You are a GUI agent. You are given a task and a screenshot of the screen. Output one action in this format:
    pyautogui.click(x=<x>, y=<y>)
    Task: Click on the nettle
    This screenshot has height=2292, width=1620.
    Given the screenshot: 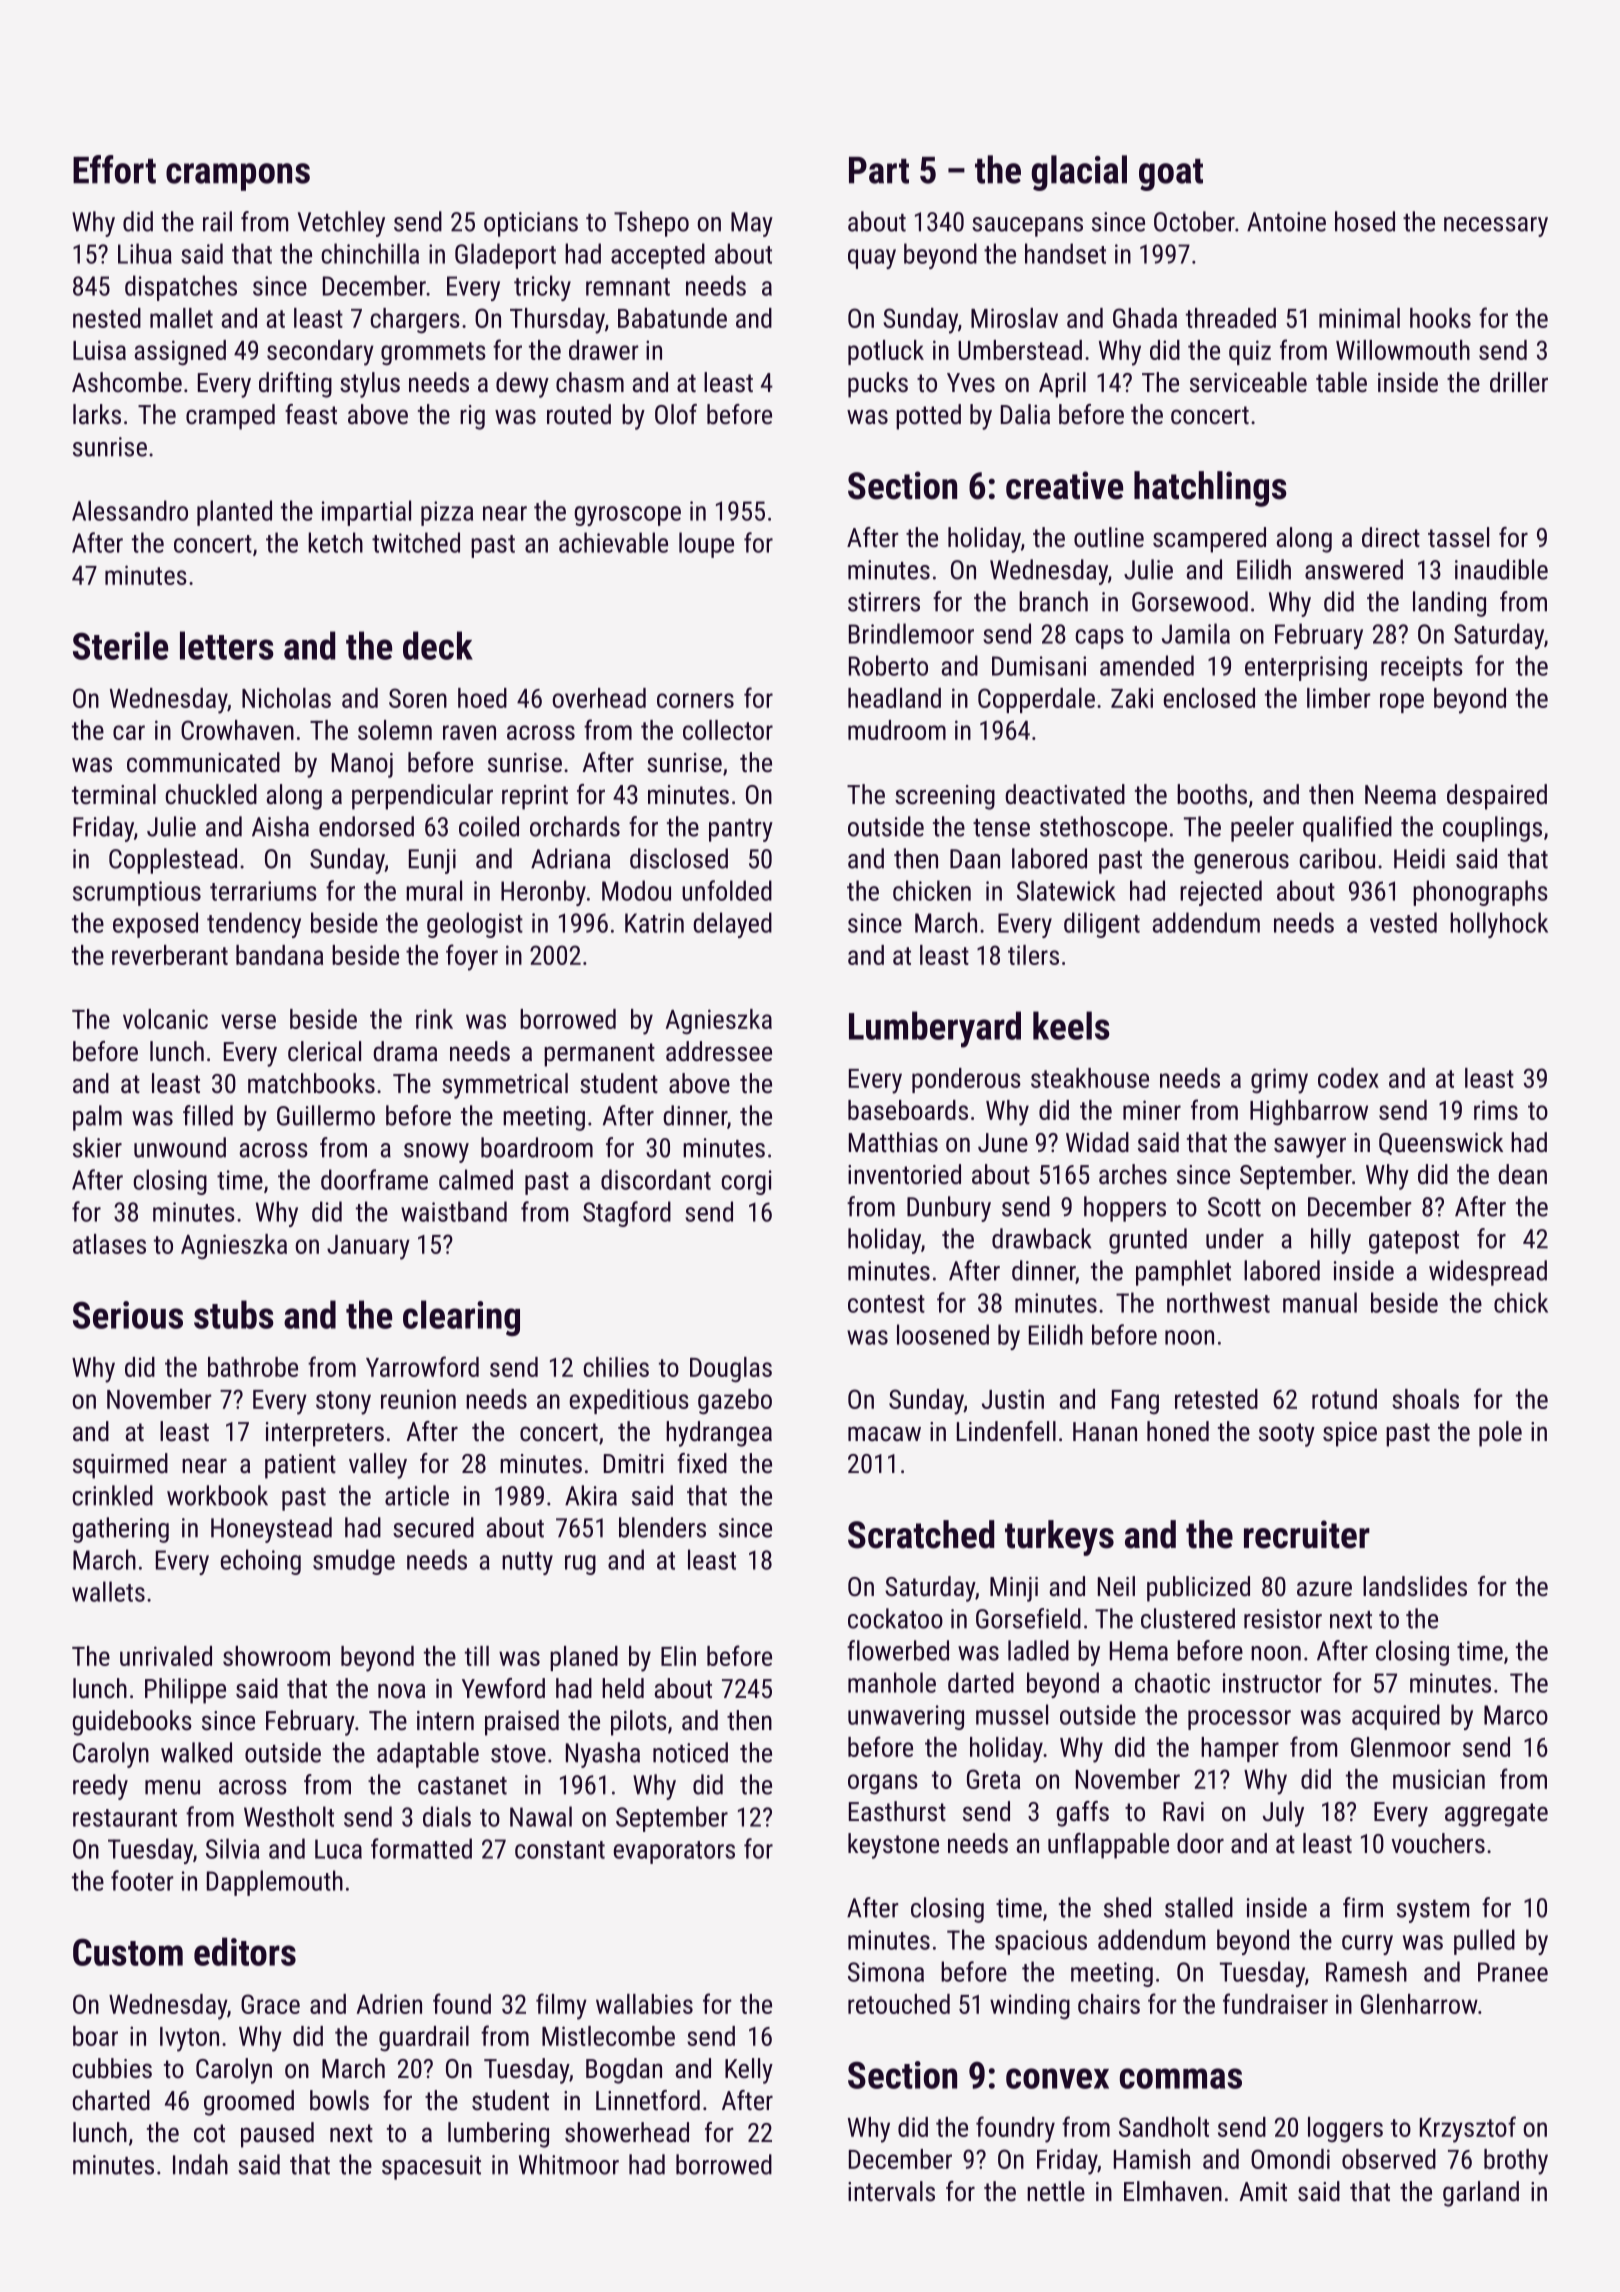 What is the action you would take?
    pyautogui.click(x=1056, y=2191)
